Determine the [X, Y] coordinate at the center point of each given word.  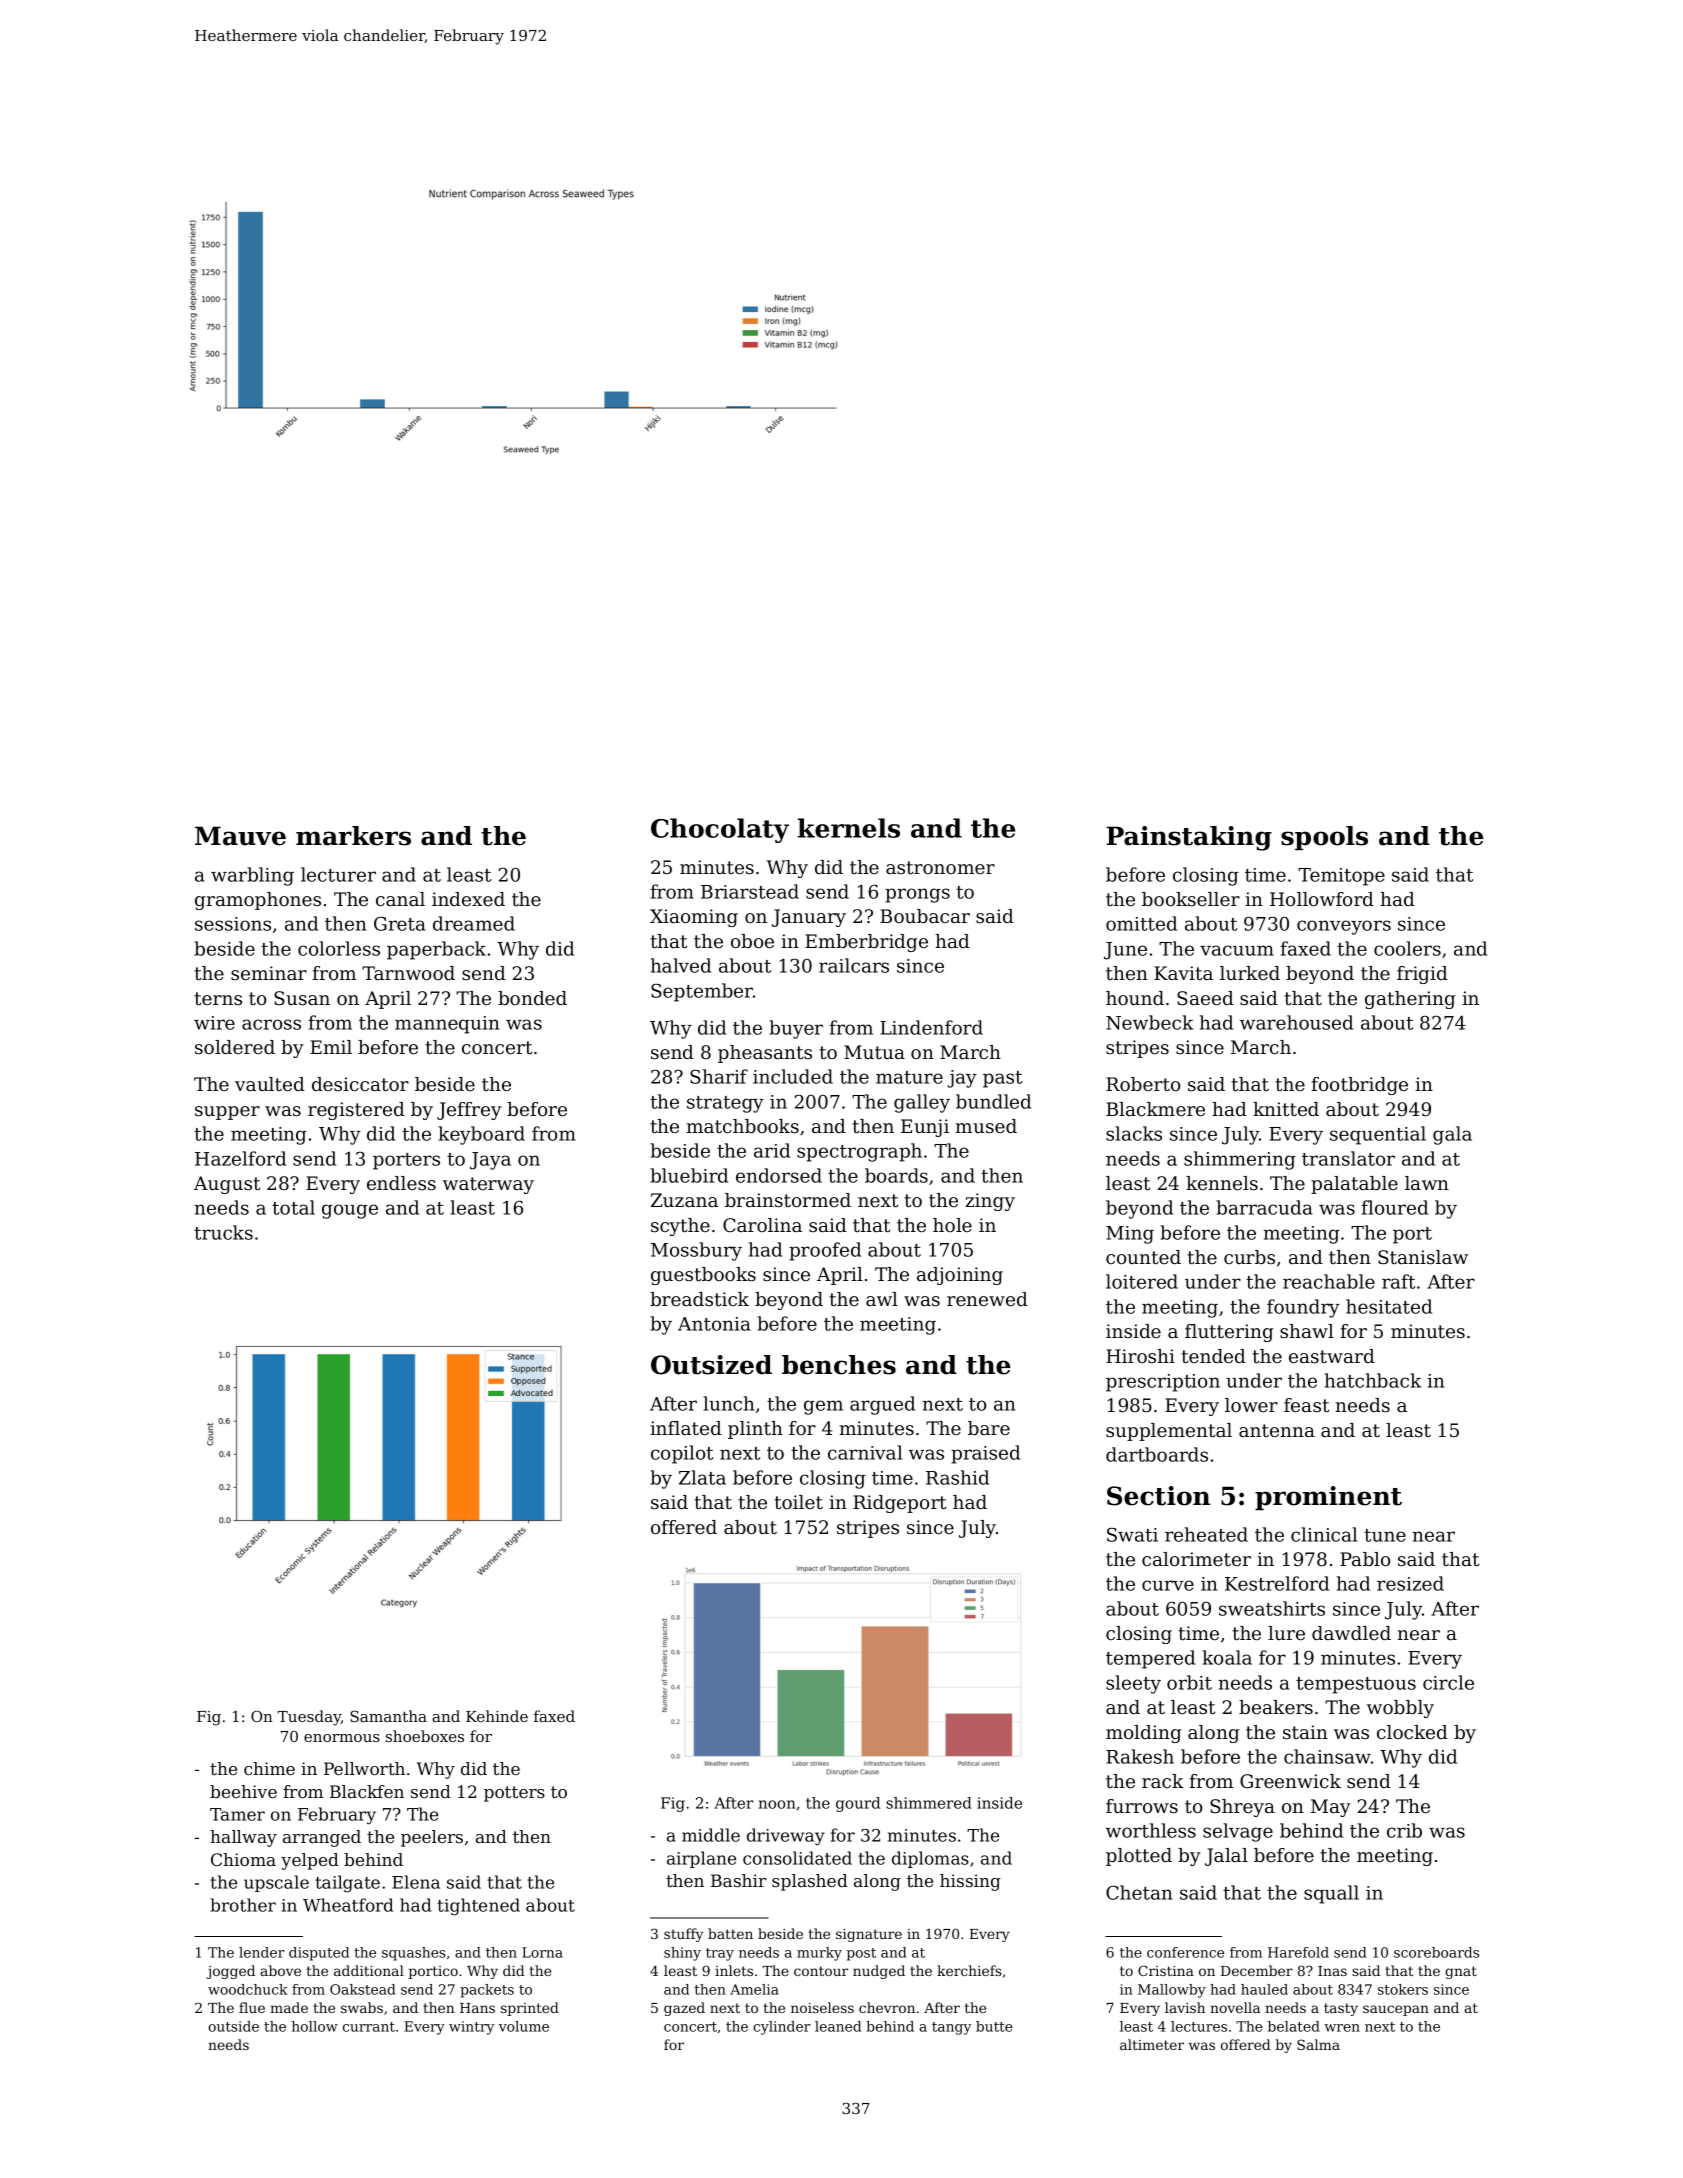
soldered [235, 1047]
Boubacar [925, 916]
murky [819, 1954]
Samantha [388, 1716]
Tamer [237, 1814]
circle [1448, 1682]
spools [1324, 838]
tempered [1150, 1659]
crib [1404, 1830]
